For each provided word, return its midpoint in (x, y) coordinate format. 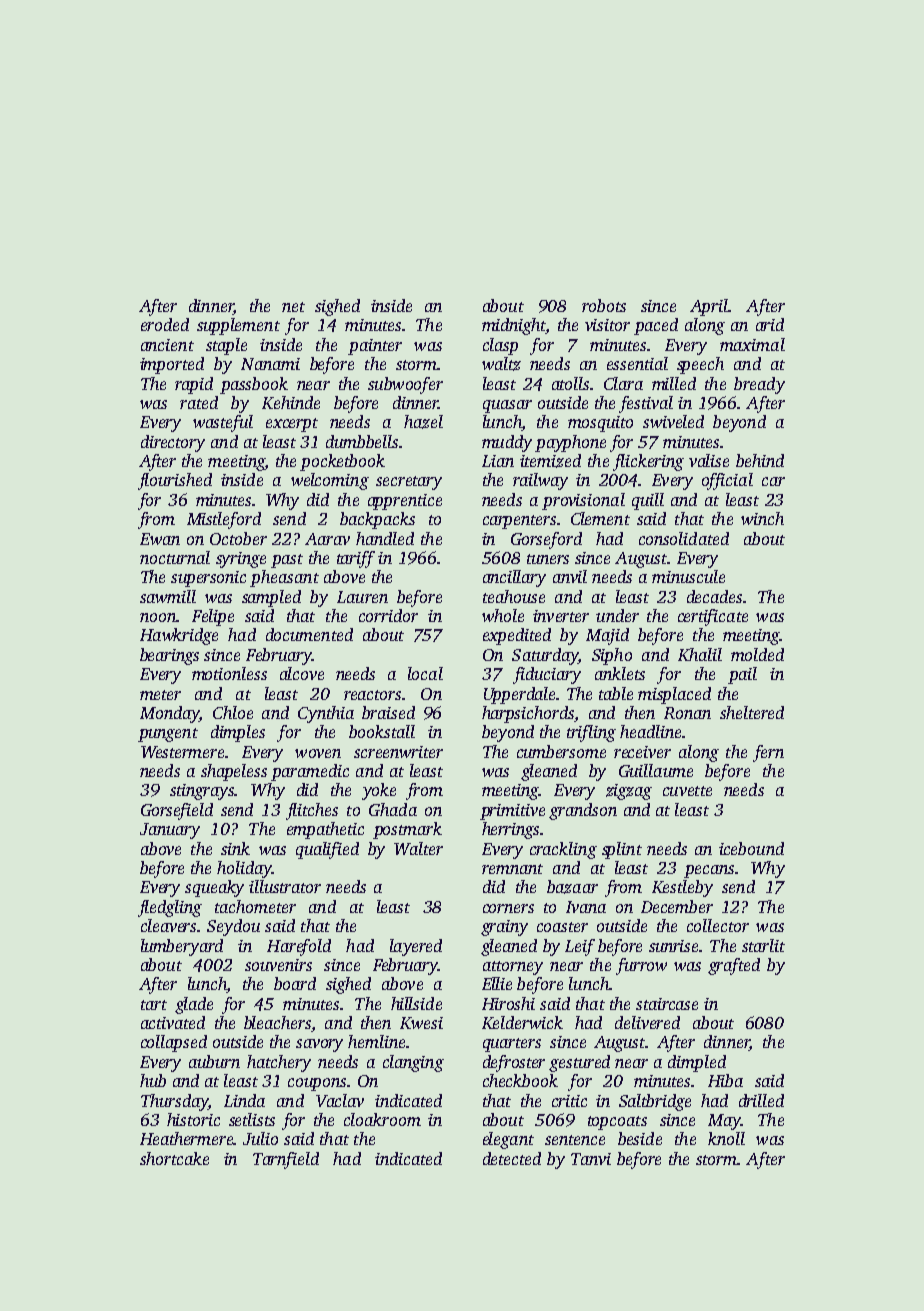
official (727, 481)
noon (158, 617)
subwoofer (405, 385)
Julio (260, 1138)
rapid (194, 385)
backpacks (377, 520)
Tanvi (591, 1159)
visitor (607, 325)
